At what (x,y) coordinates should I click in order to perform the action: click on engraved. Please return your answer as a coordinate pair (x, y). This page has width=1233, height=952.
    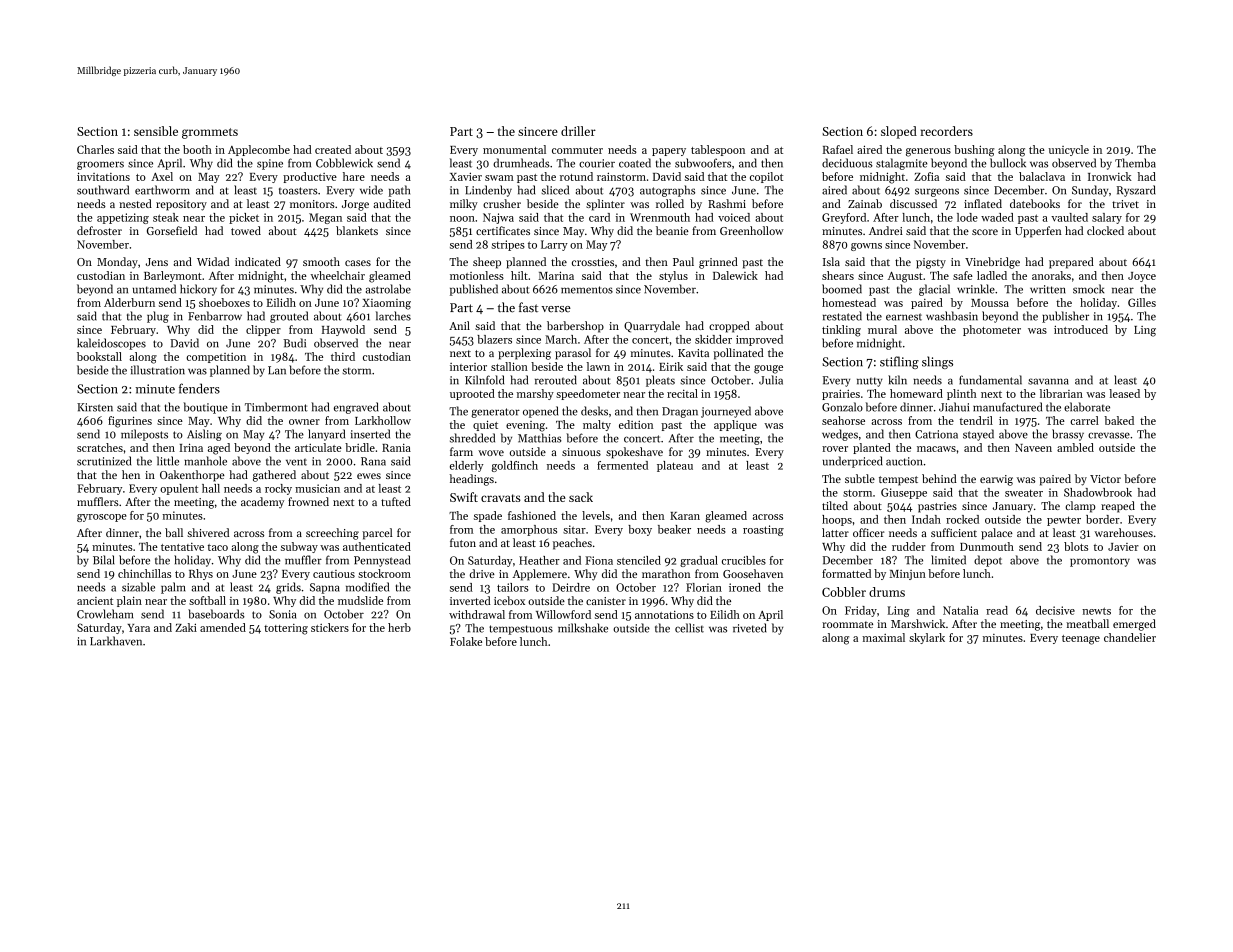
    Looking at the image, I should click on (356, 408).
